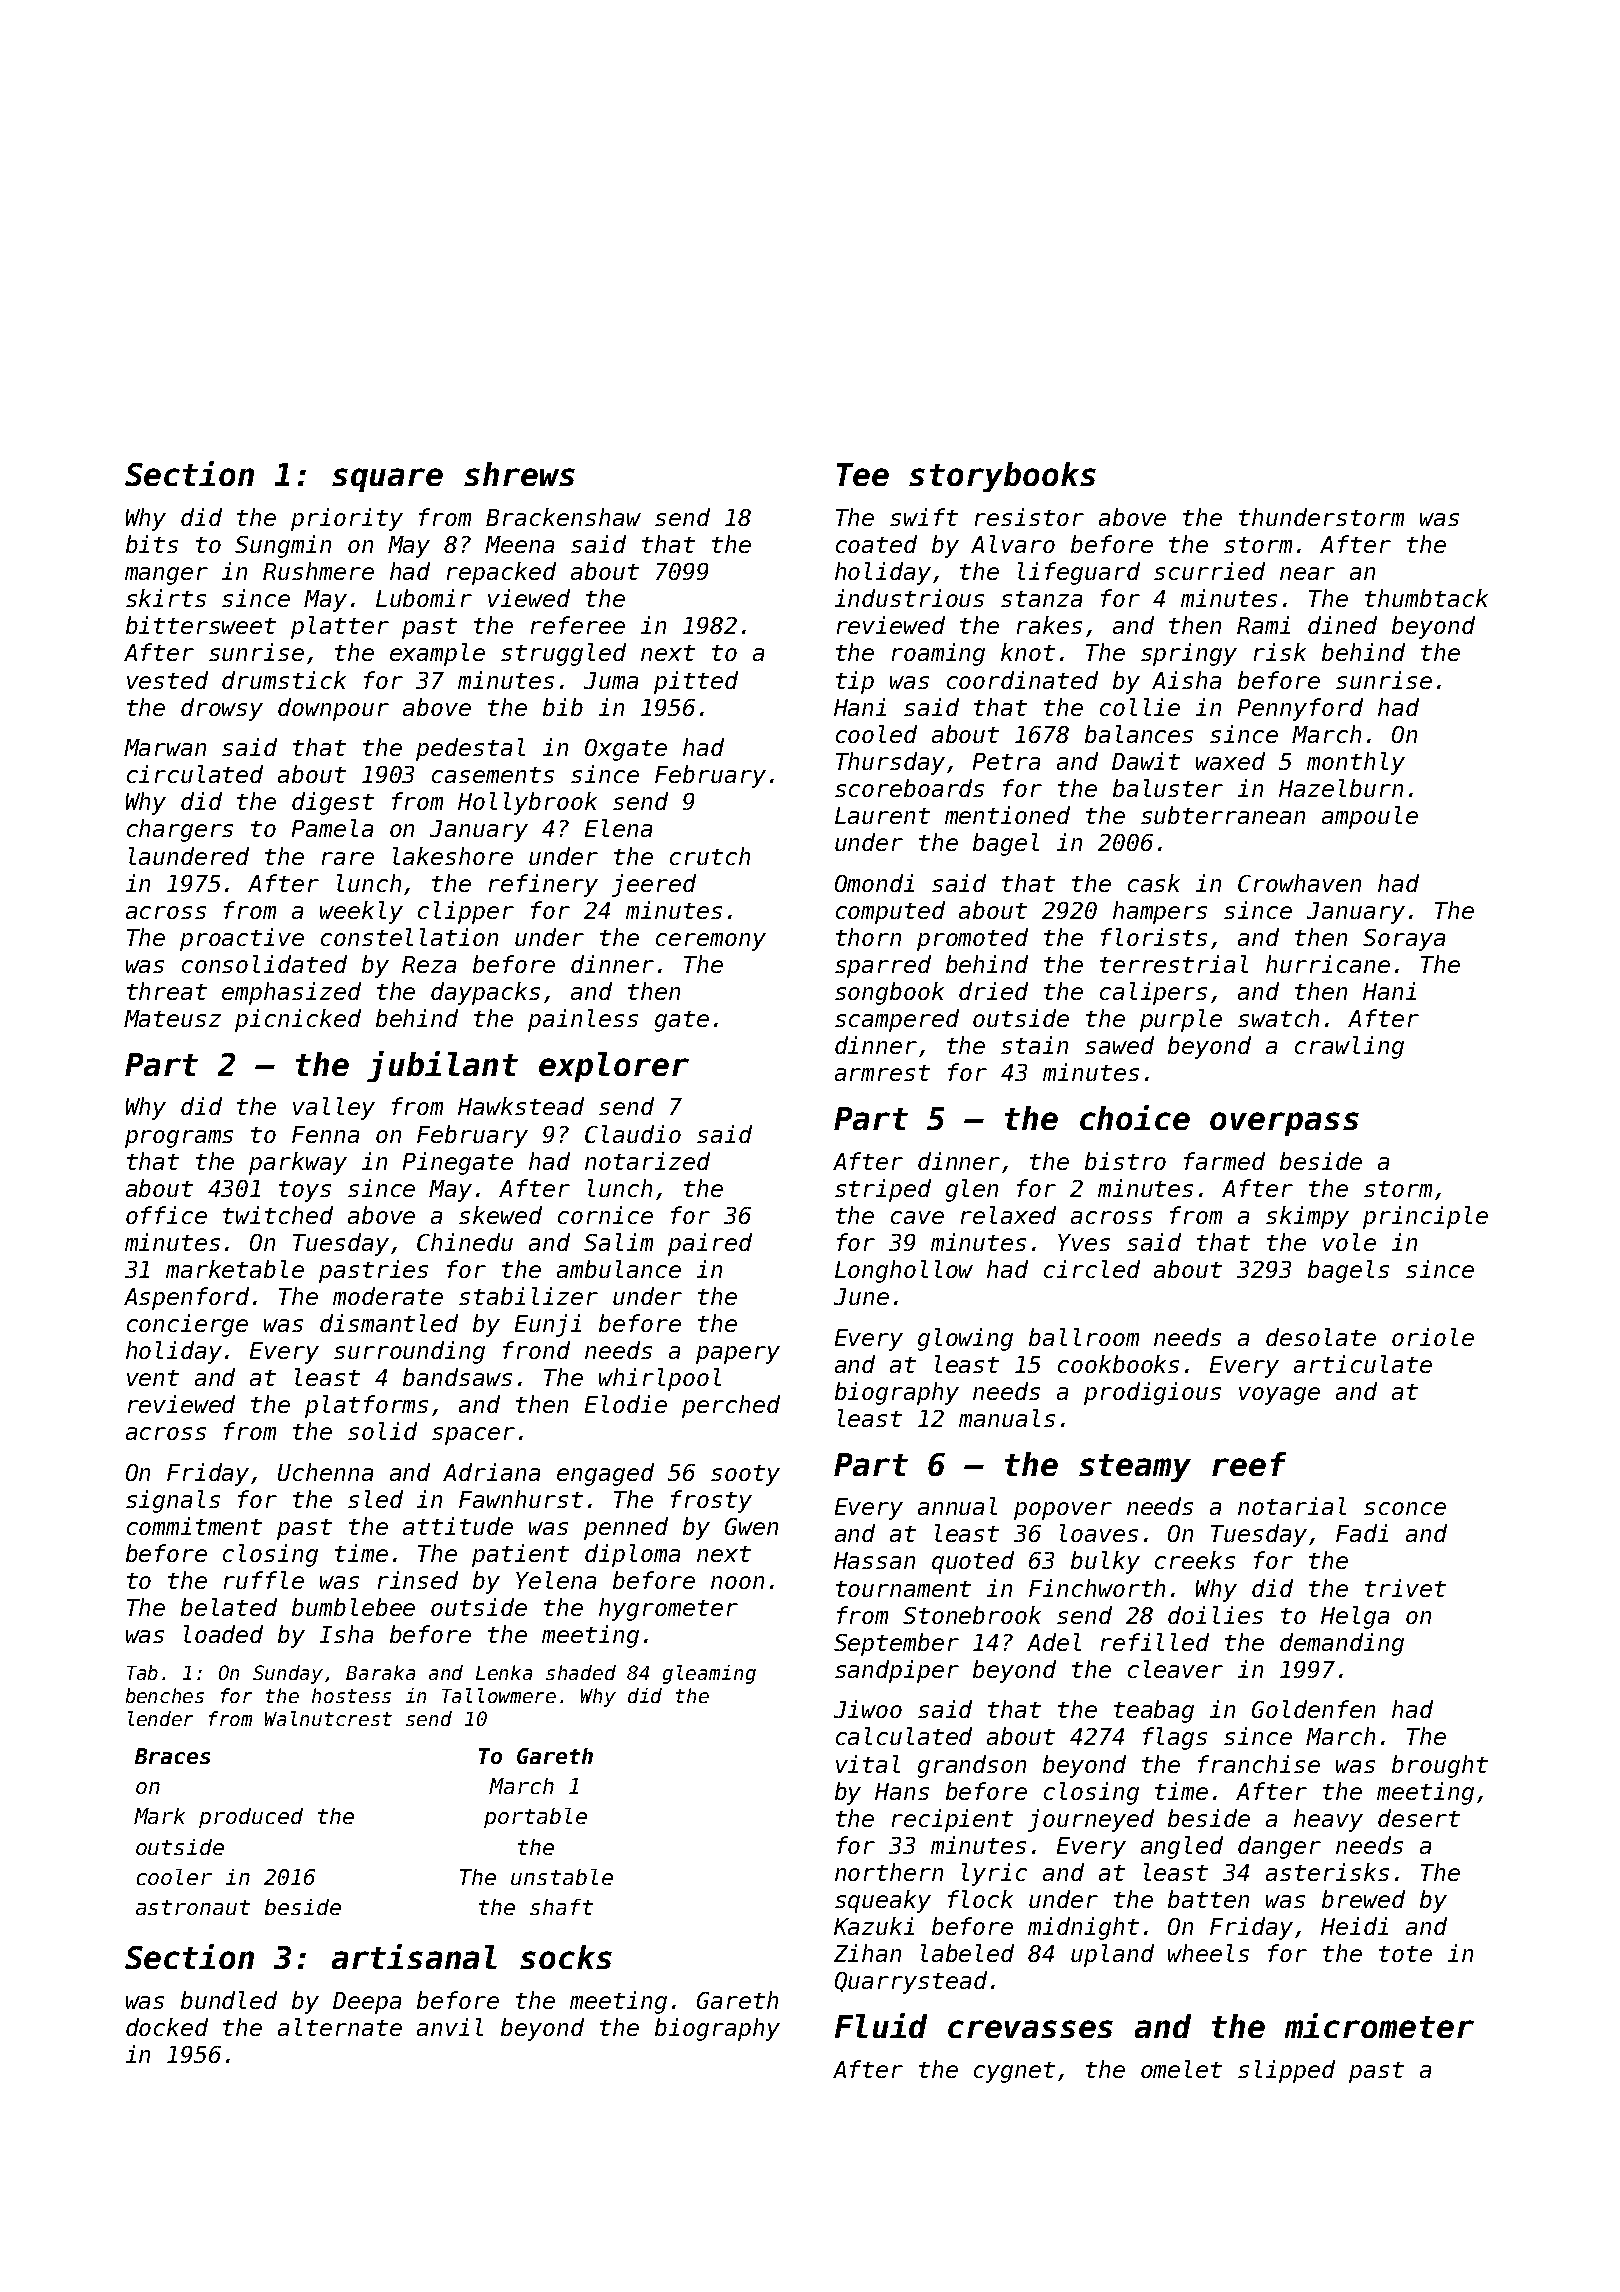  What do you see at coordinates (745, 1475) in the page?
I see `sooty` at bounding box center [745, 1475].
